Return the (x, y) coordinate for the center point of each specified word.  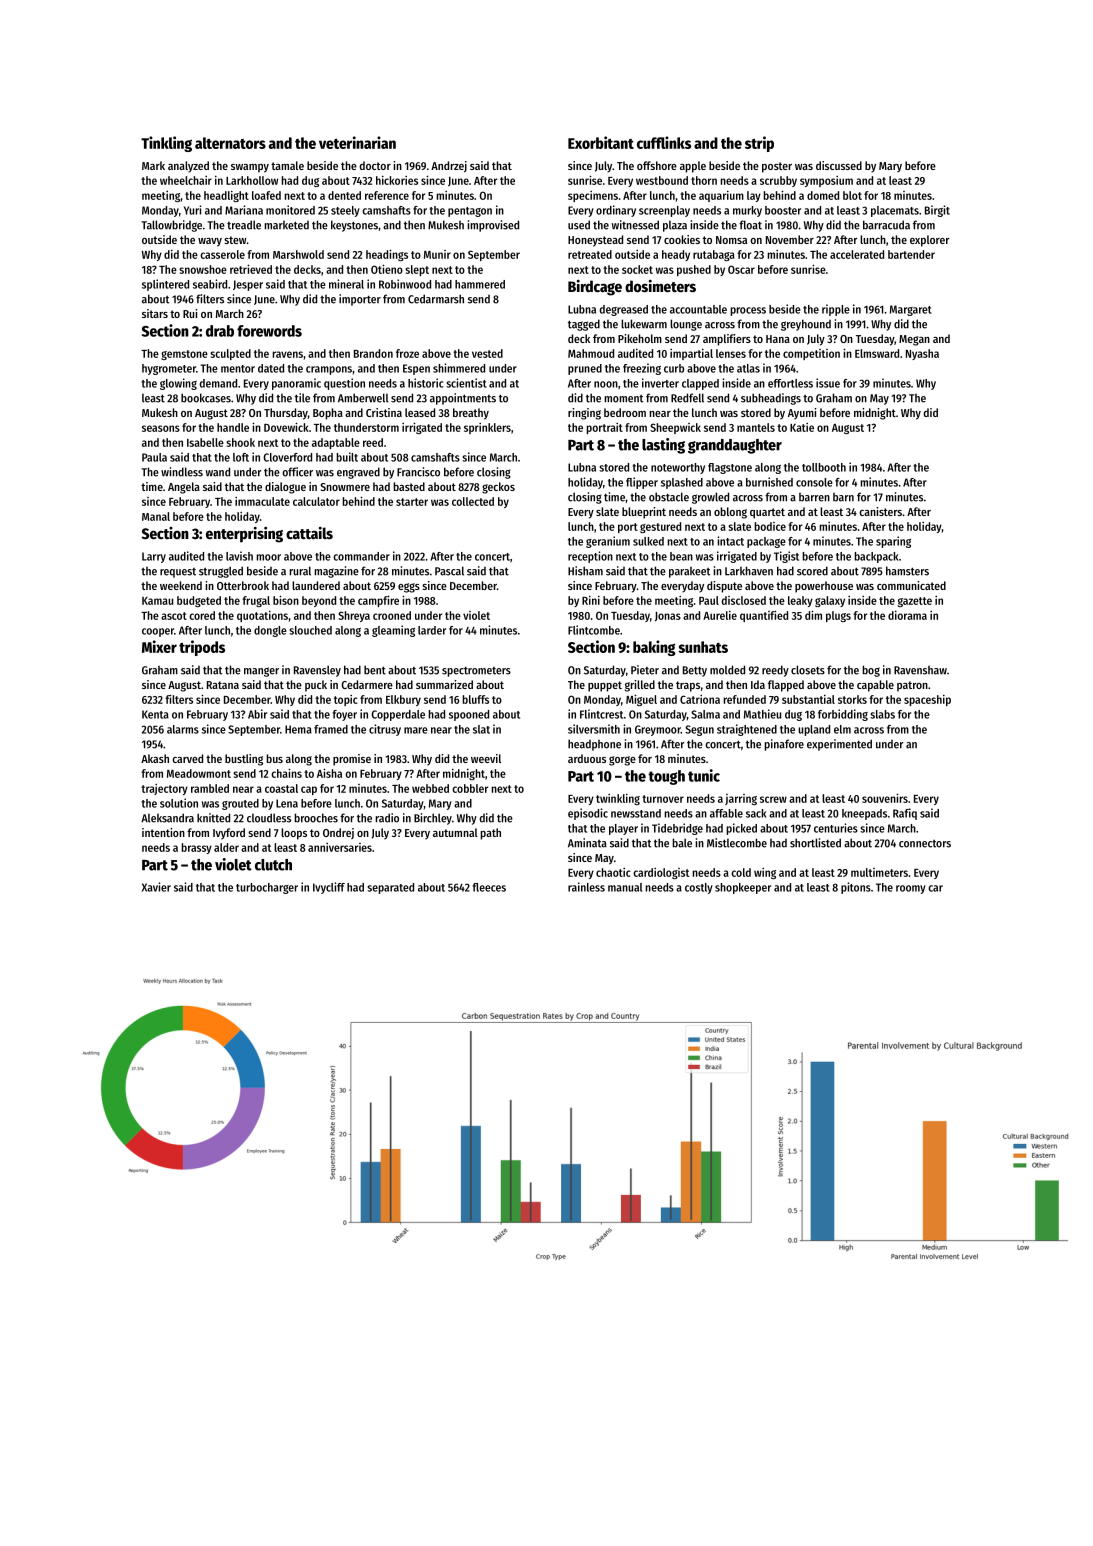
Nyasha (922, 354)
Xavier (156, 887)
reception (590, 557)
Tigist (786, 557)
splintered (165, 285)
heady (676, 255)
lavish (239, 556)
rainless (586, 887)
